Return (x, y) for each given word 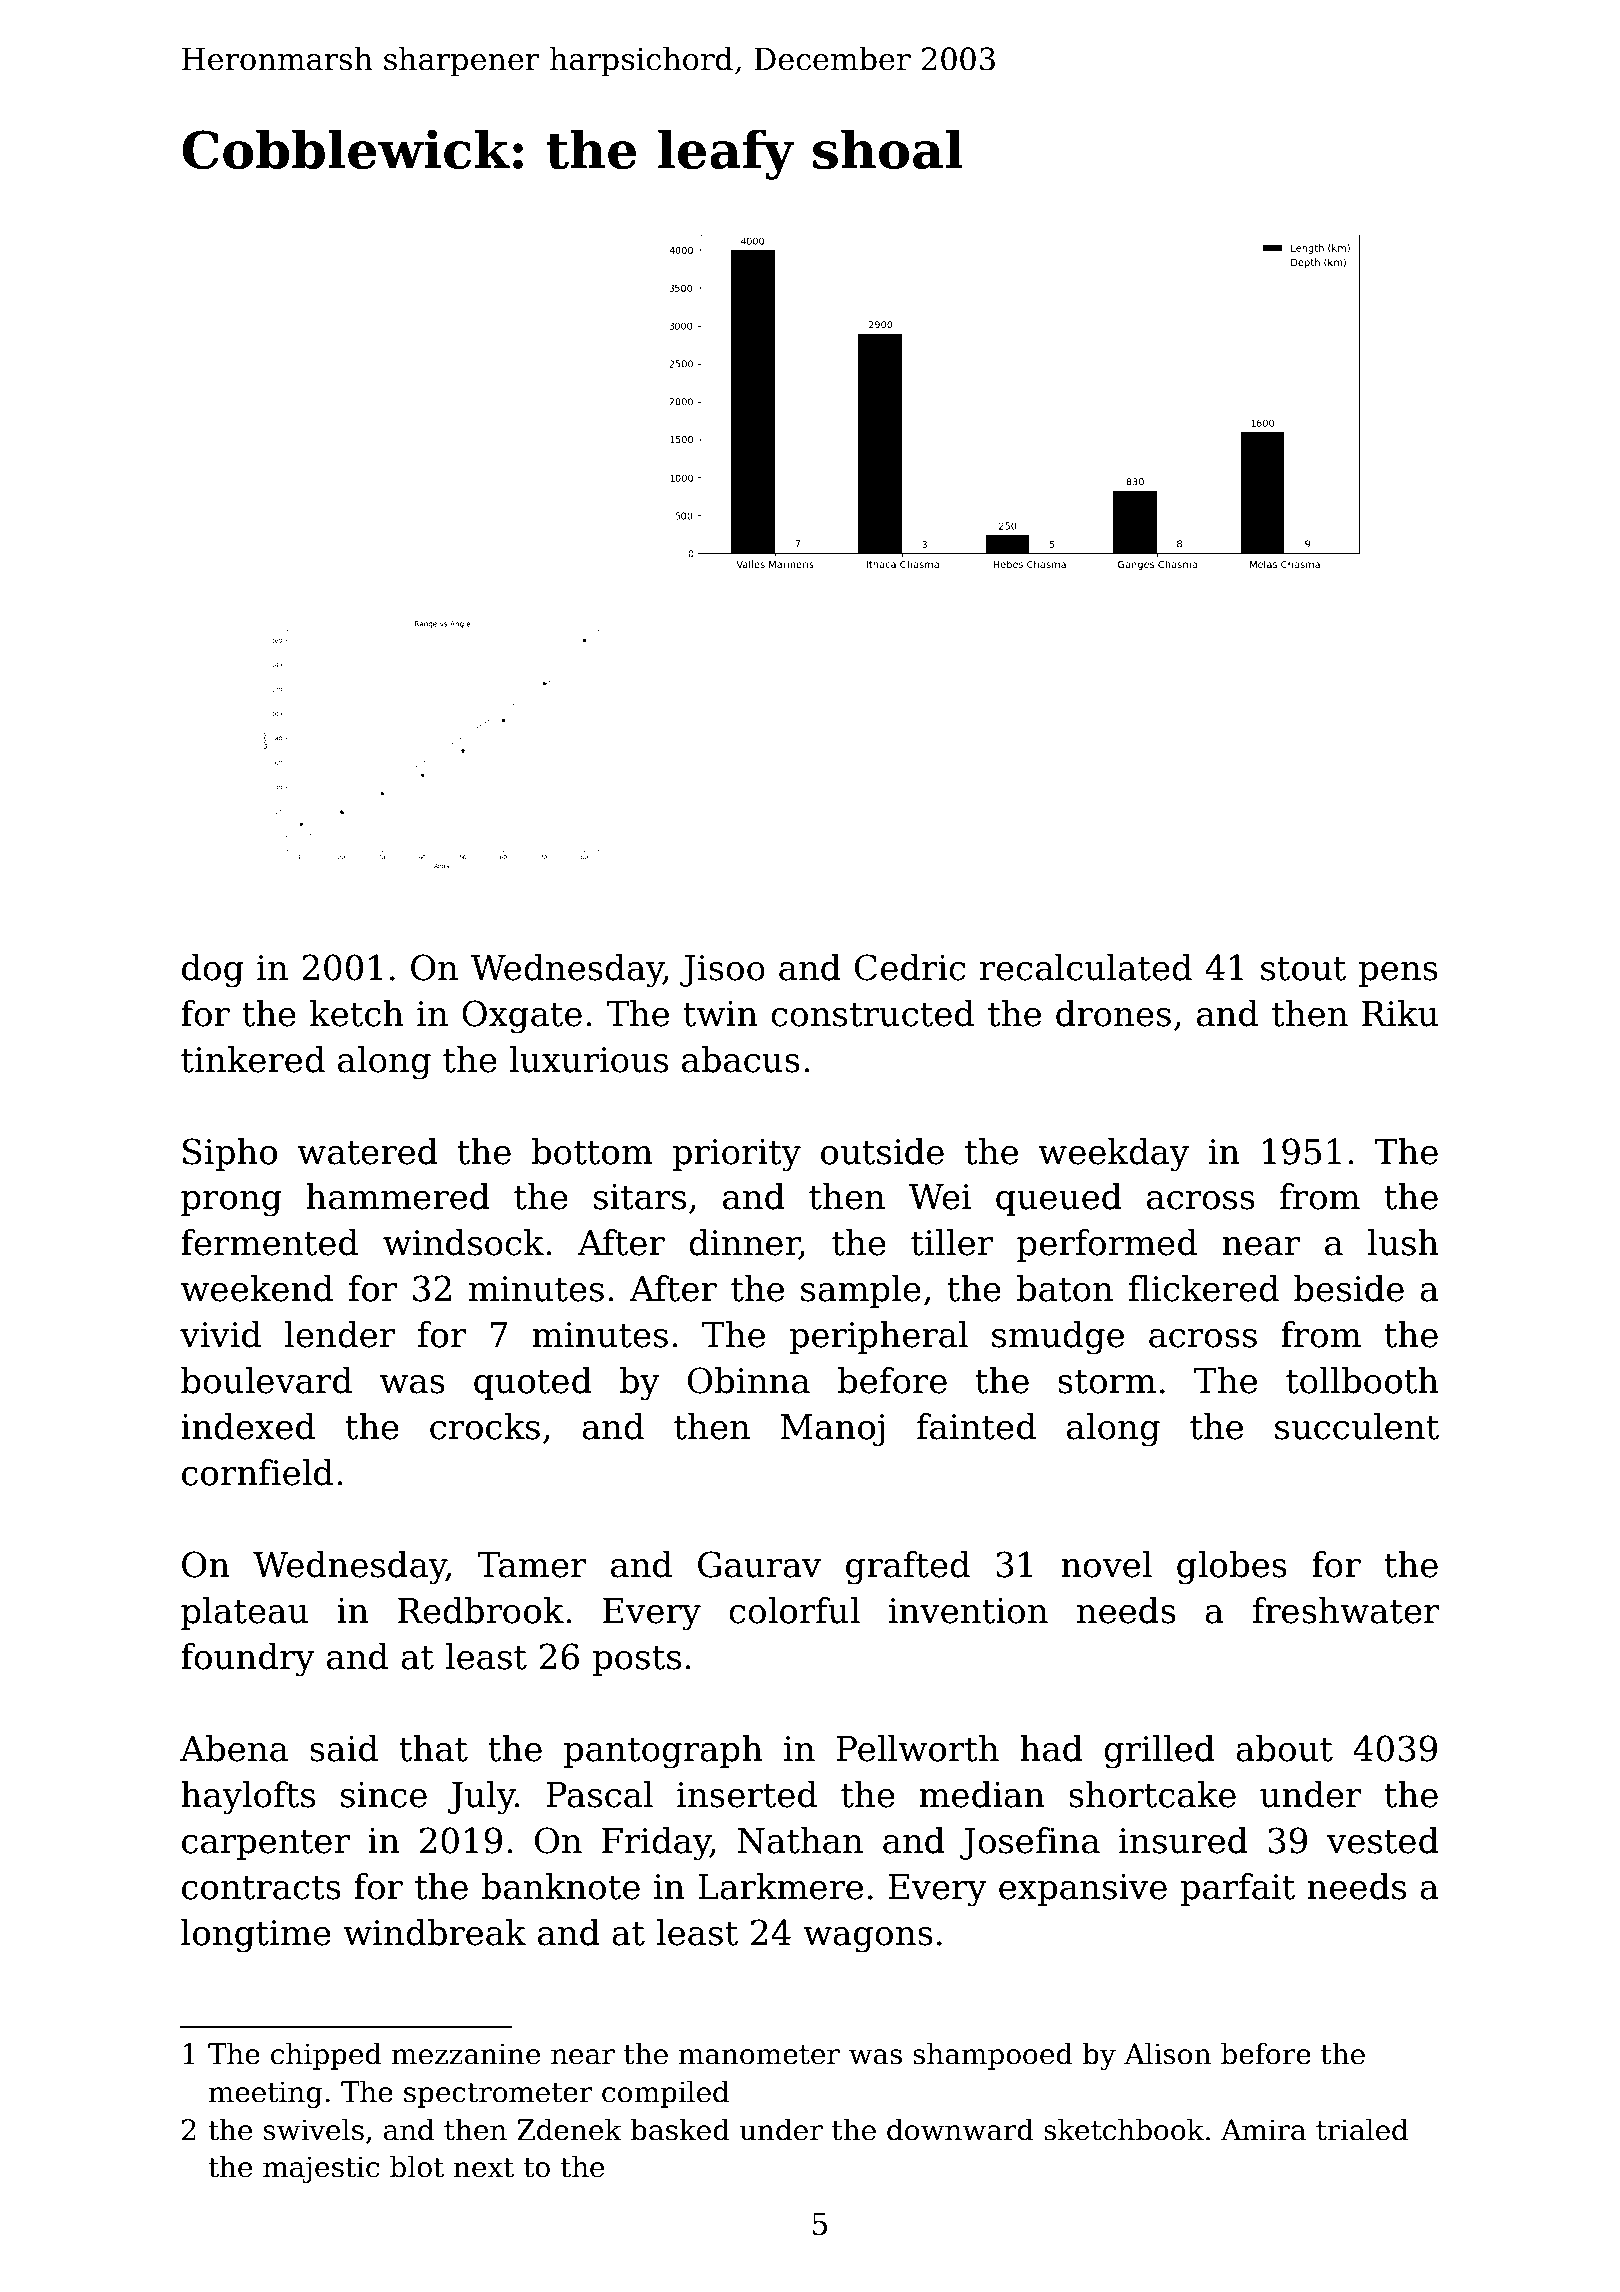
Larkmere (780, 1886)
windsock (463, 1242)
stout (1303, 969)
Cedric (910, 967)
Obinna (749, 1380)
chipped (326, 2056)
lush (1403, 1242)
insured (1183, 1840)
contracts (261, 1888)
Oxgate (522, 1017)
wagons (868, 1940)
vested (1383, 1840)
